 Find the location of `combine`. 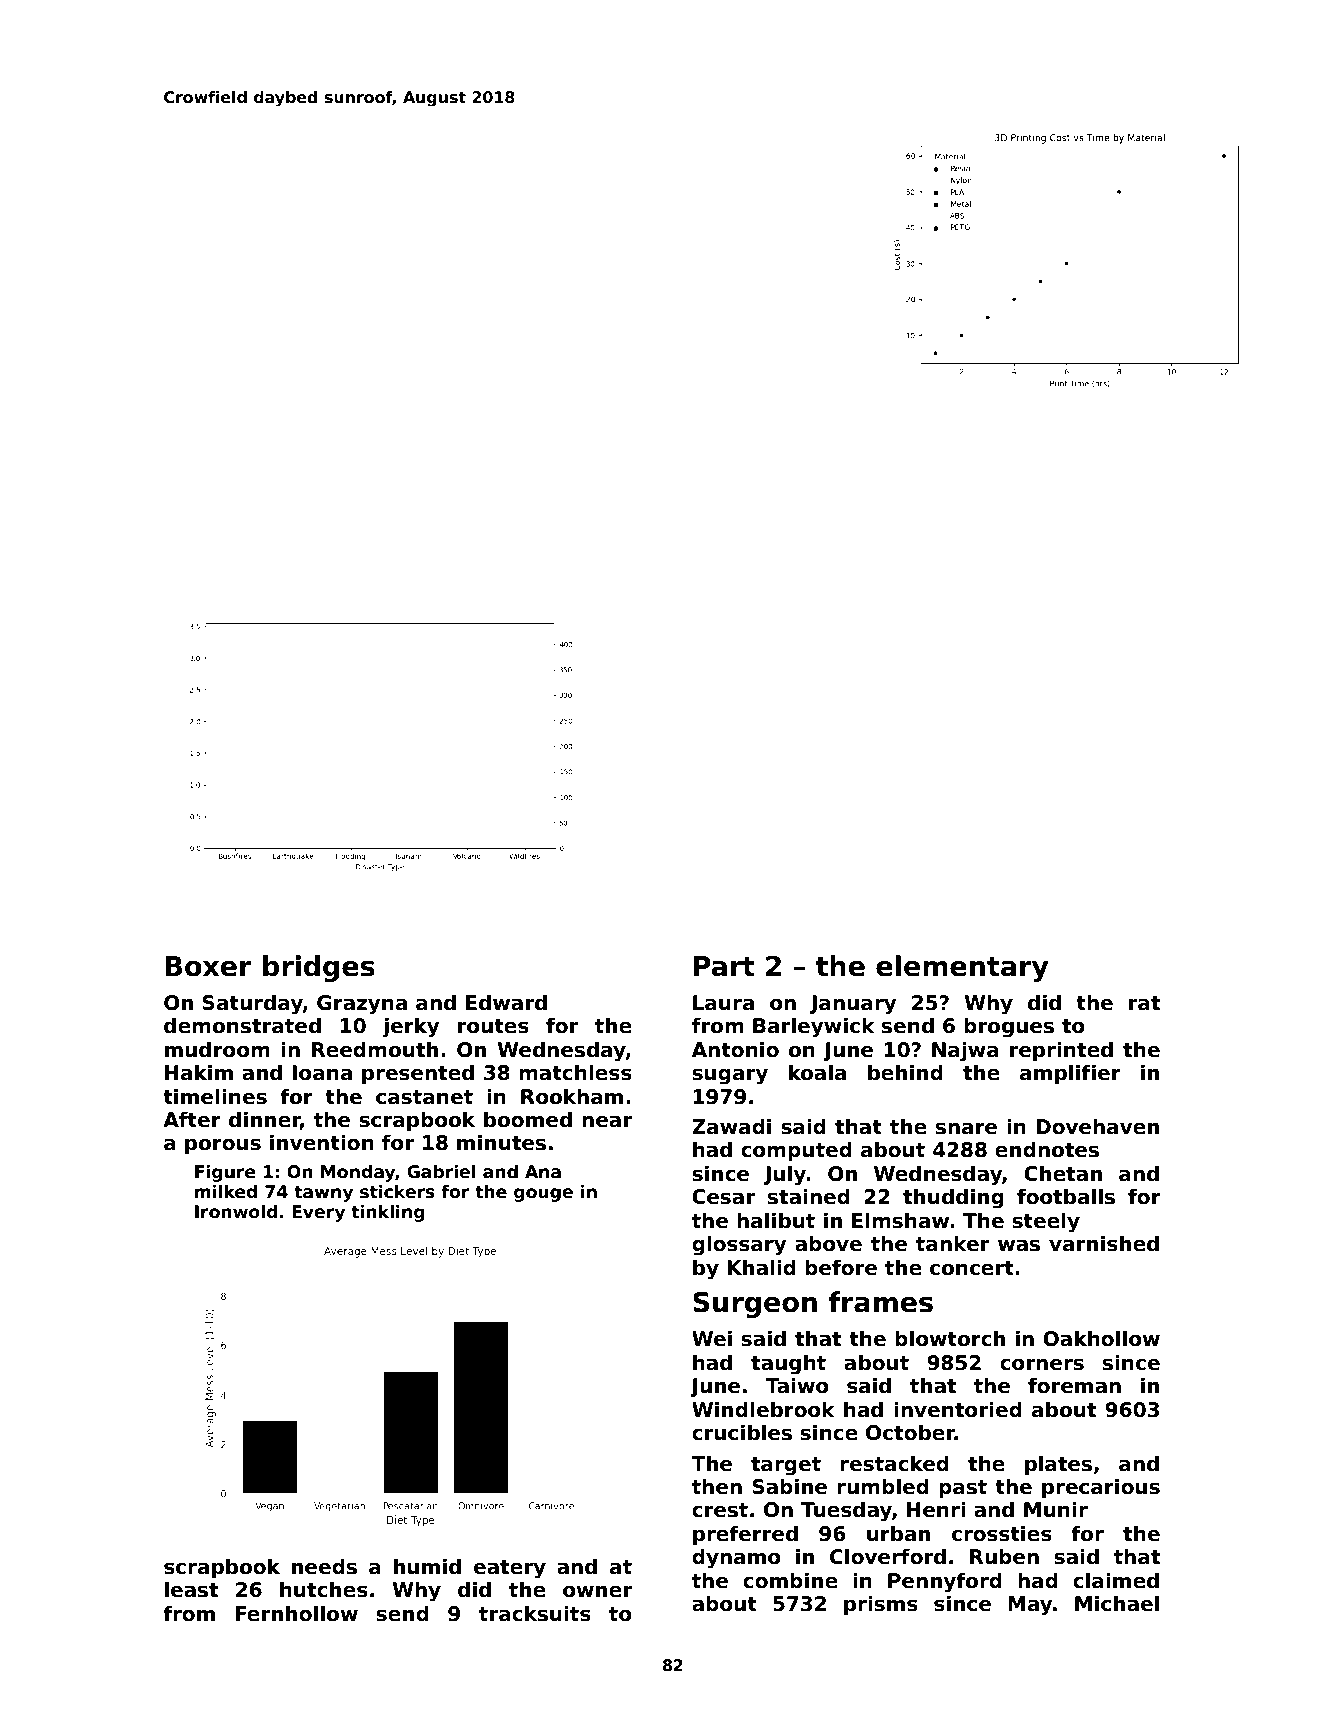

combine is located at coordinates (790, 1580).
